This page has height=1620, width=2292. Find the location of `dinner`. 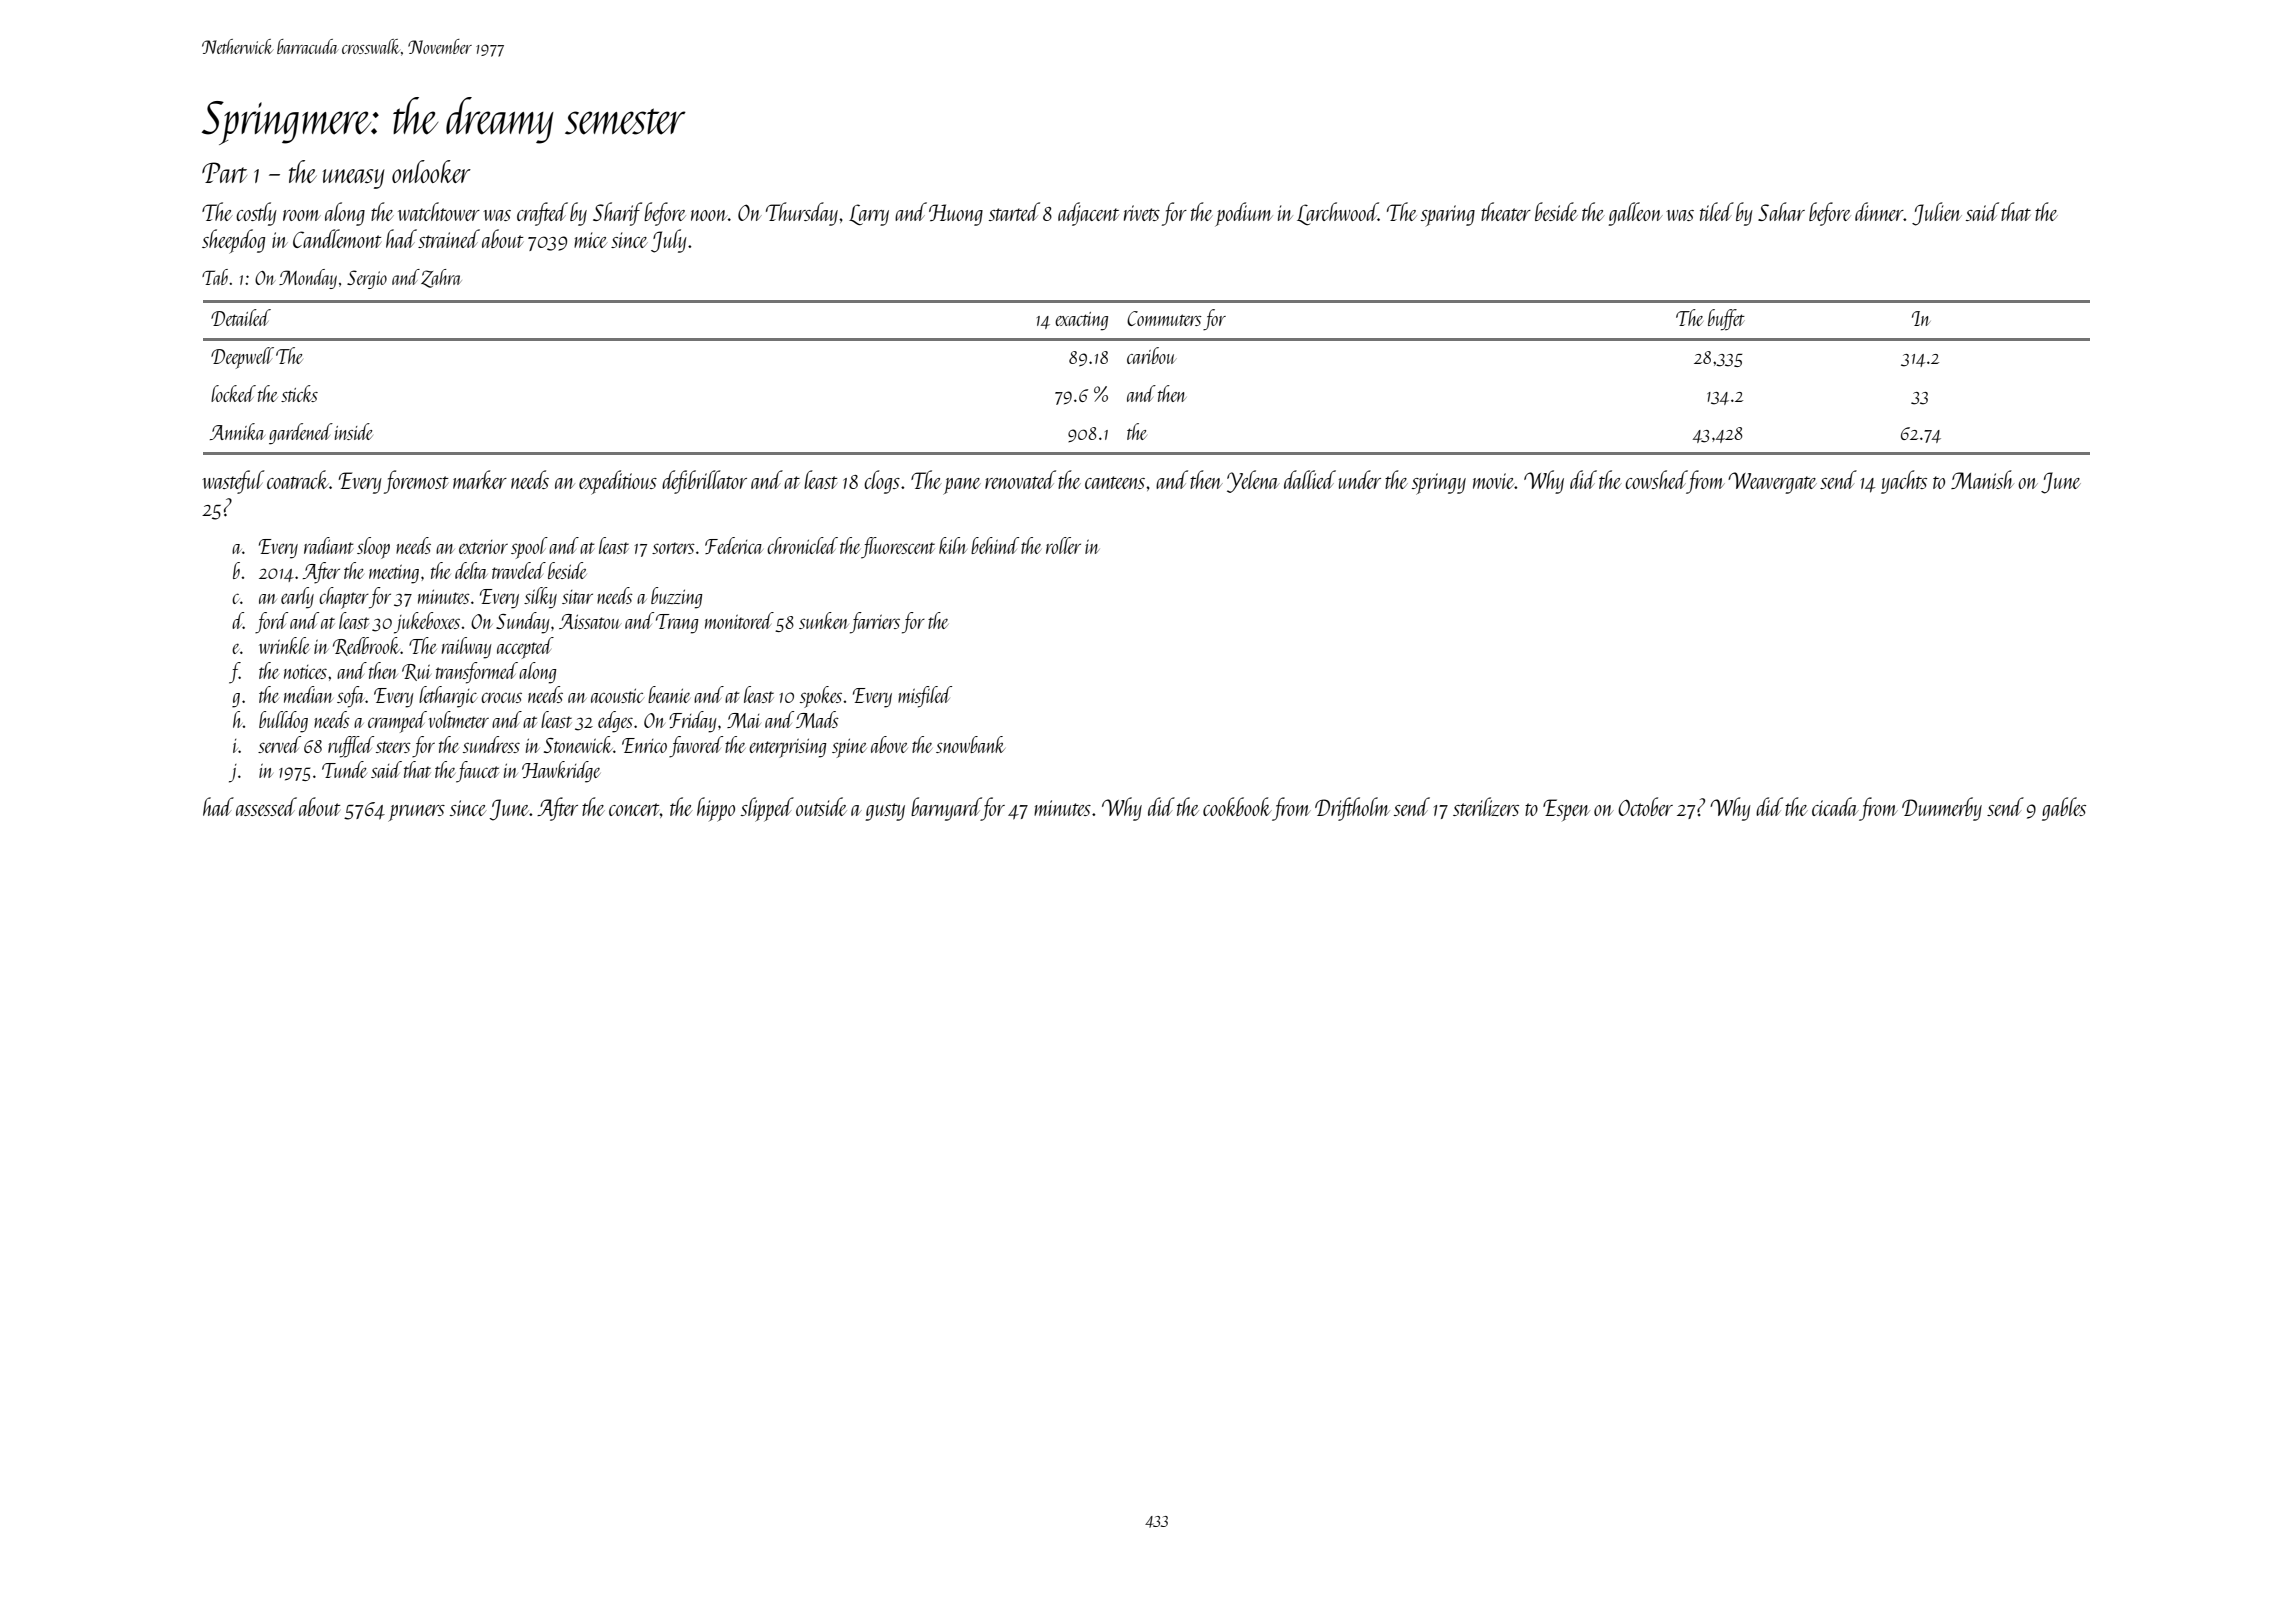

dinner is located at coordinates (1879, 211).
